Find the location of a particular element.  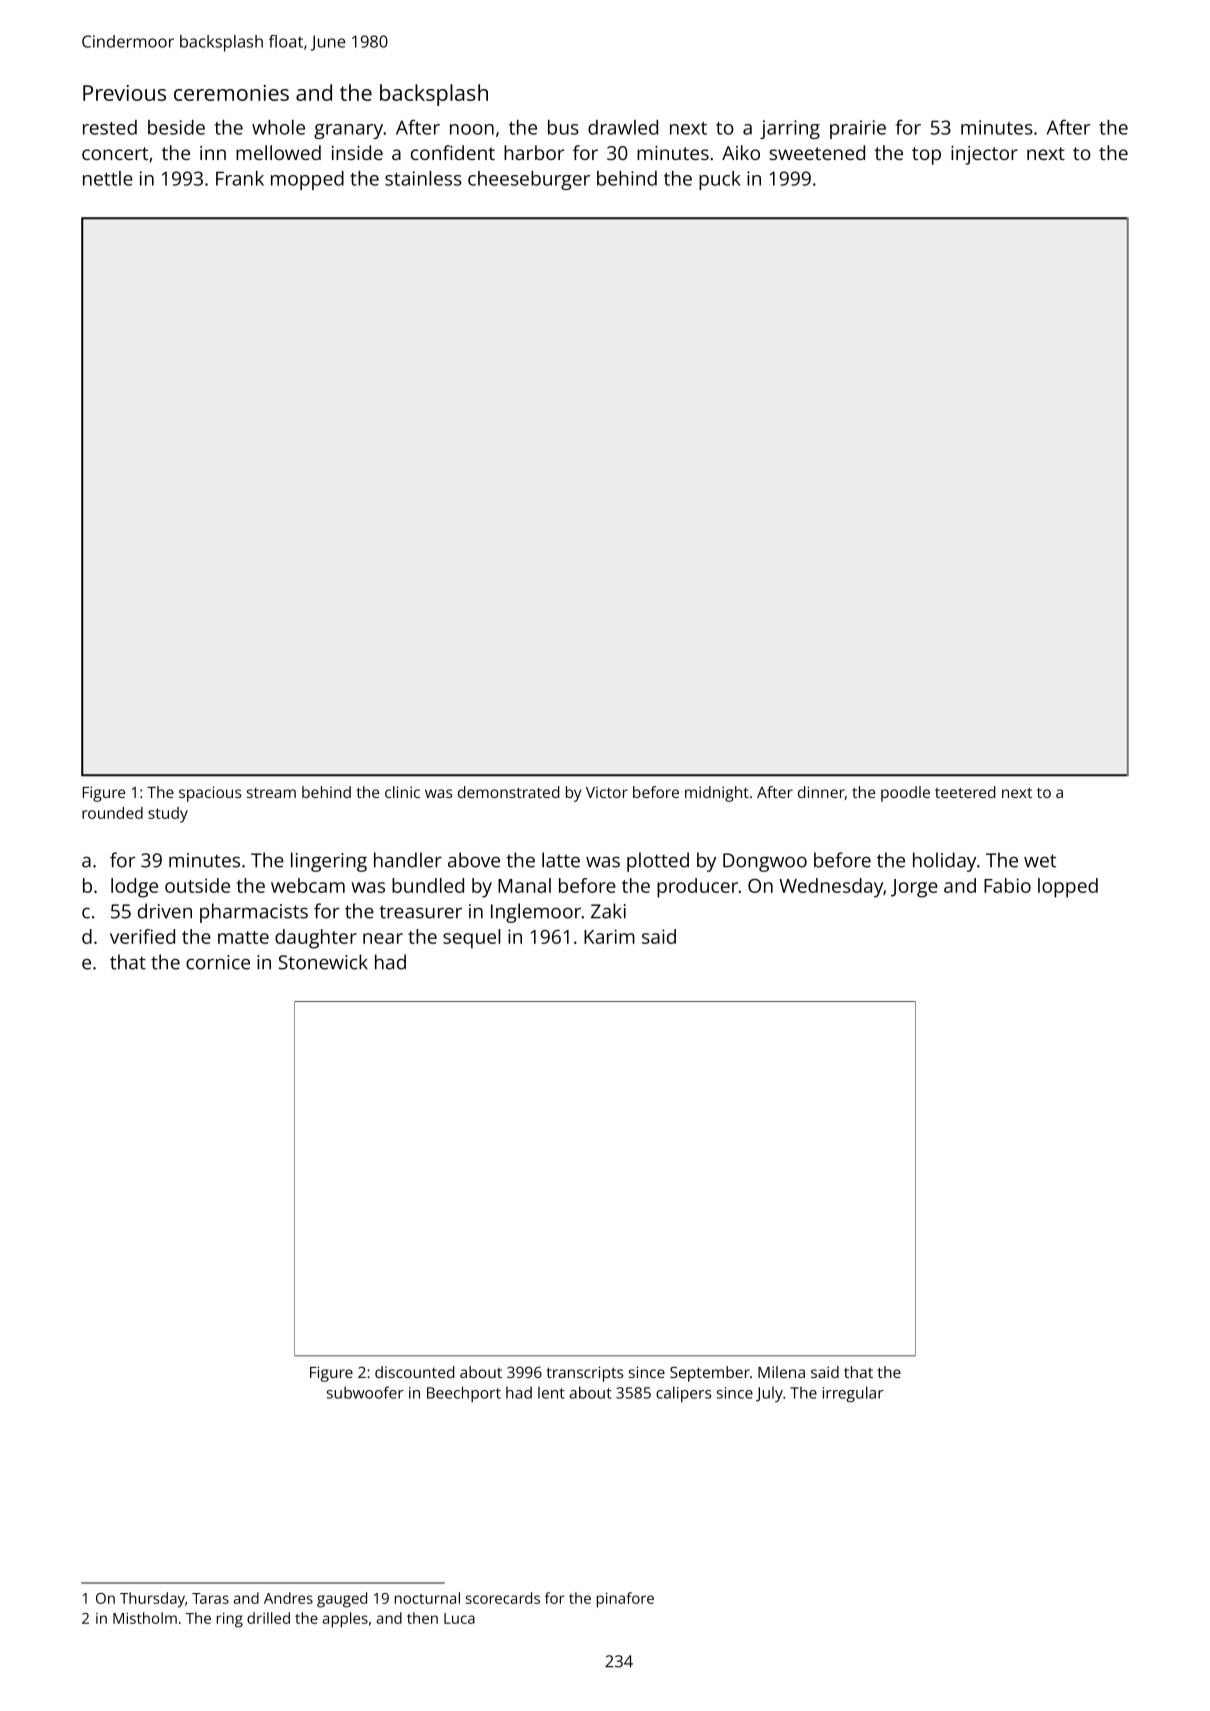

demonstrated is located at coordinates (508, 792).
